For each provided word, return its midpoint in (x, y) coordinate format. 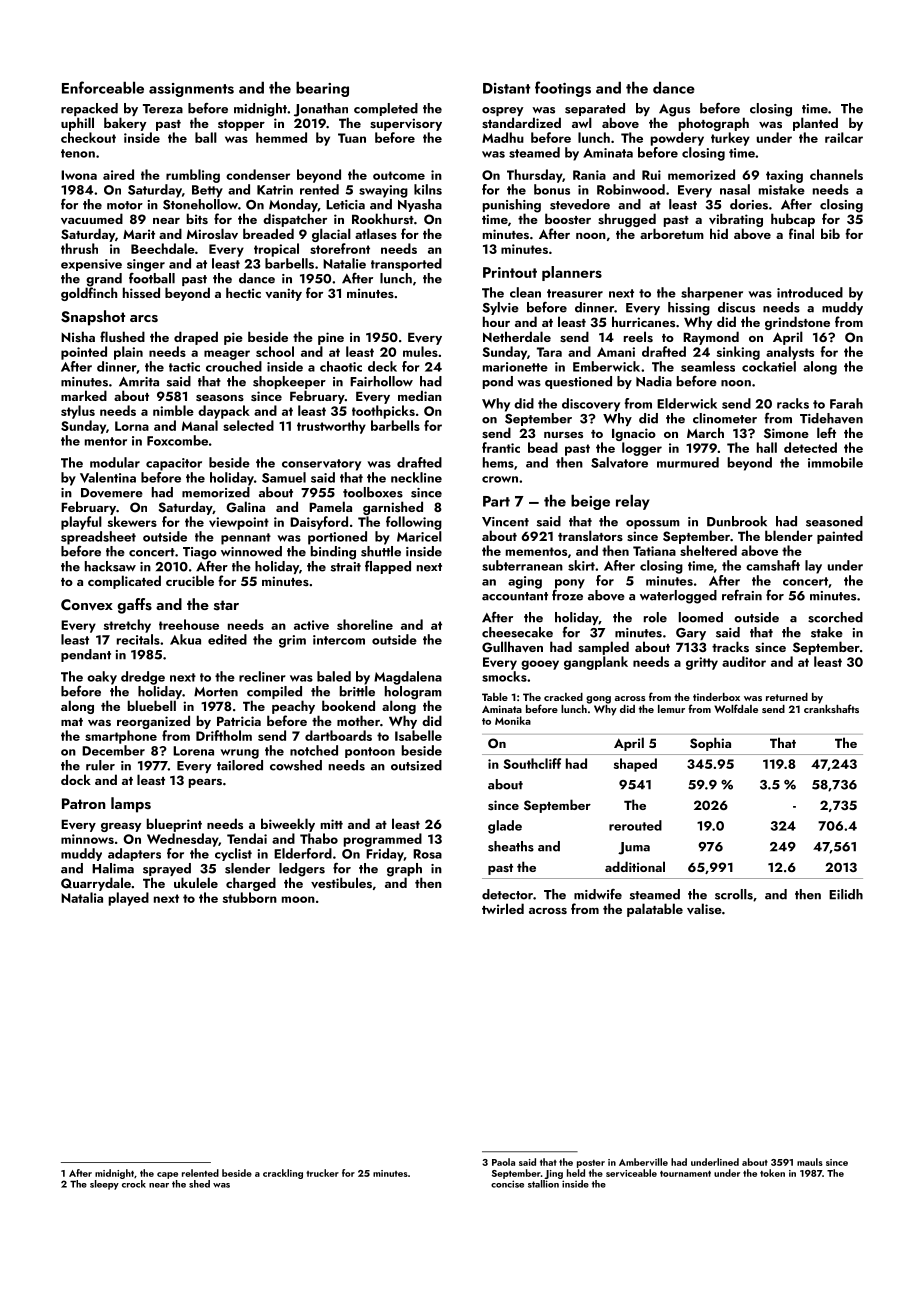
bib (830, 233)
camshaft (773, 565)
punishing (512, 206)
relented (200, 1173)
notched (314, 750)
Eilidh (846, 894)
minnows (87, 839)
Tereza (163, 109)
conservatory (321, 465)
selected (248, 425)
